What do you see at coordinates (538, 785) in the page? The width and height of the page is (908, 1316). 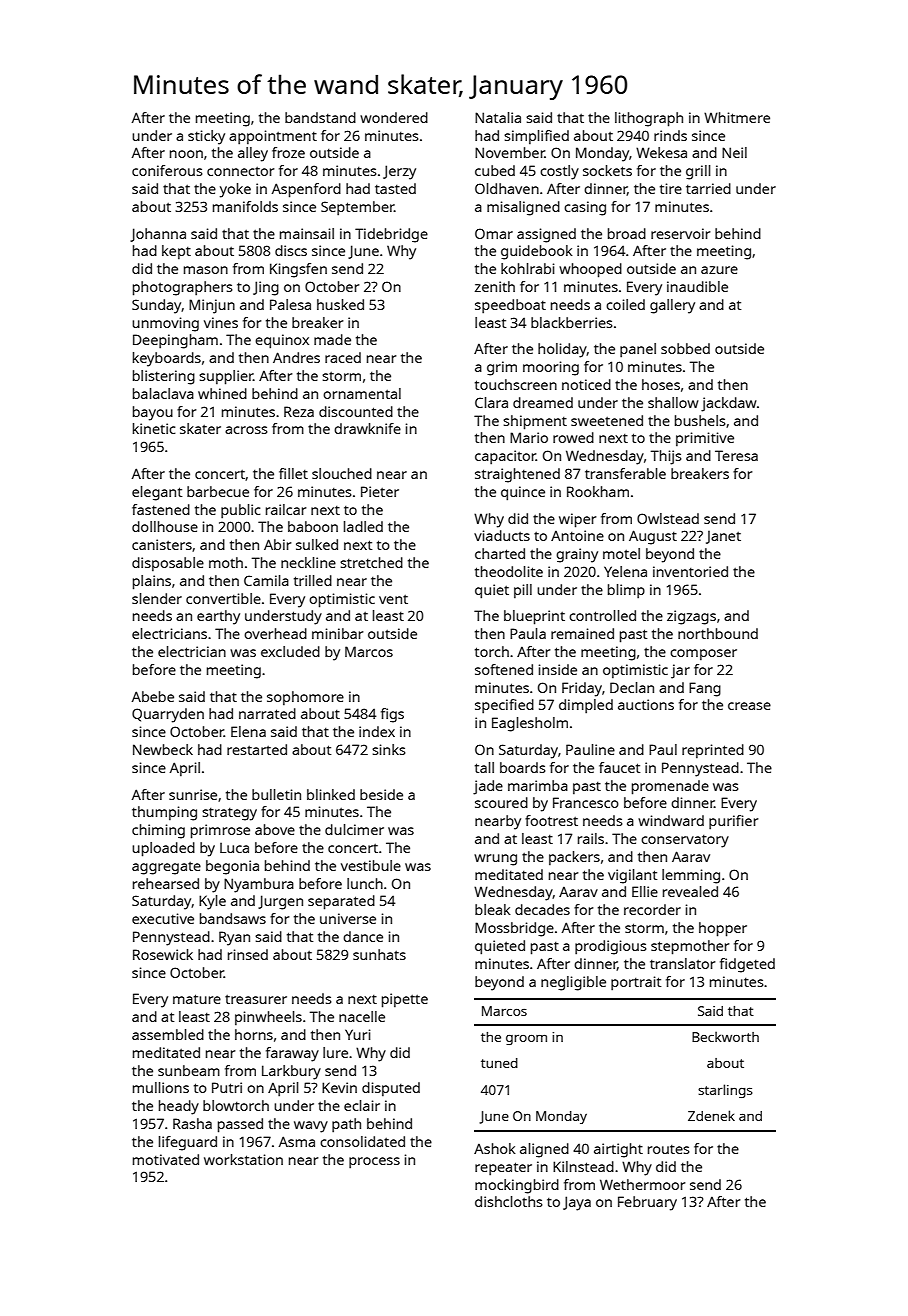 I see `marimba` at bounding box center [538, 785].
